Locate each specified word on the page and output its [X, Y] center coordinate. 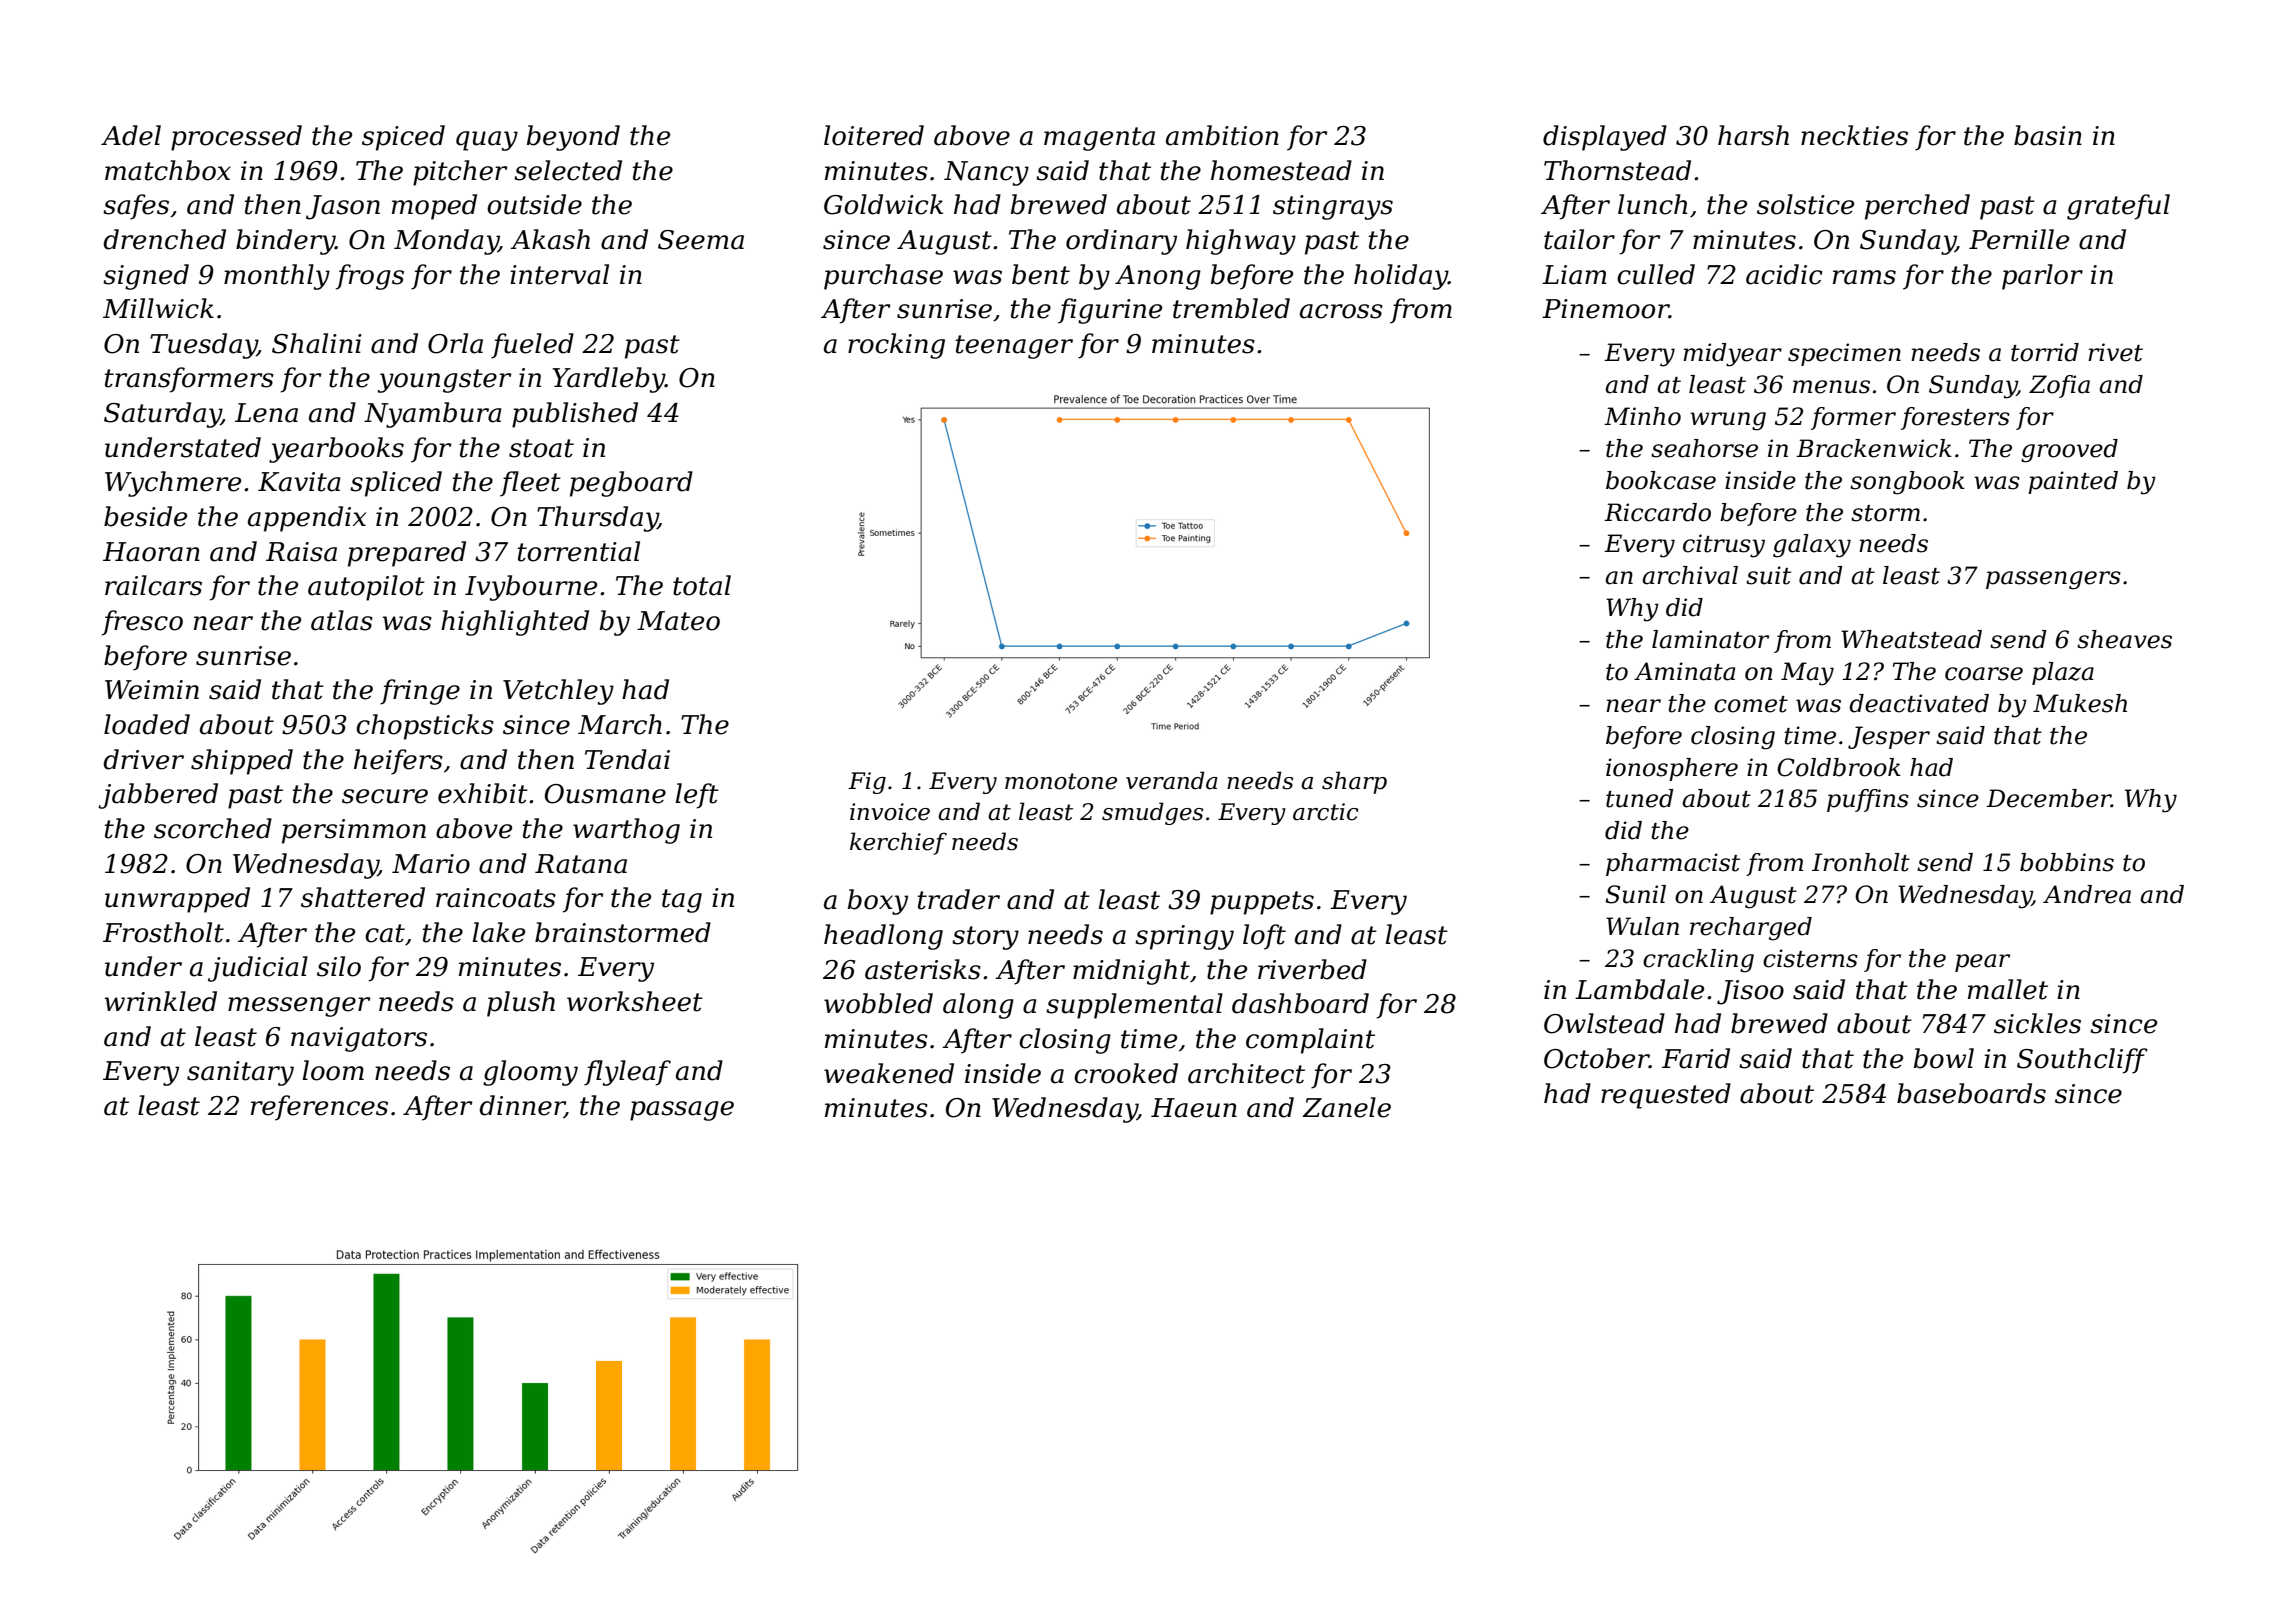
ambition [1222, 135]
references [319, 1108]
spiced [403, 138]
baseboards [1971, 1093]
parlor [2042, 277]
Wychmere [173, 484]
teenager [1014, 347]
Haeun [1194, 1108]
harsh [1753, 135]
